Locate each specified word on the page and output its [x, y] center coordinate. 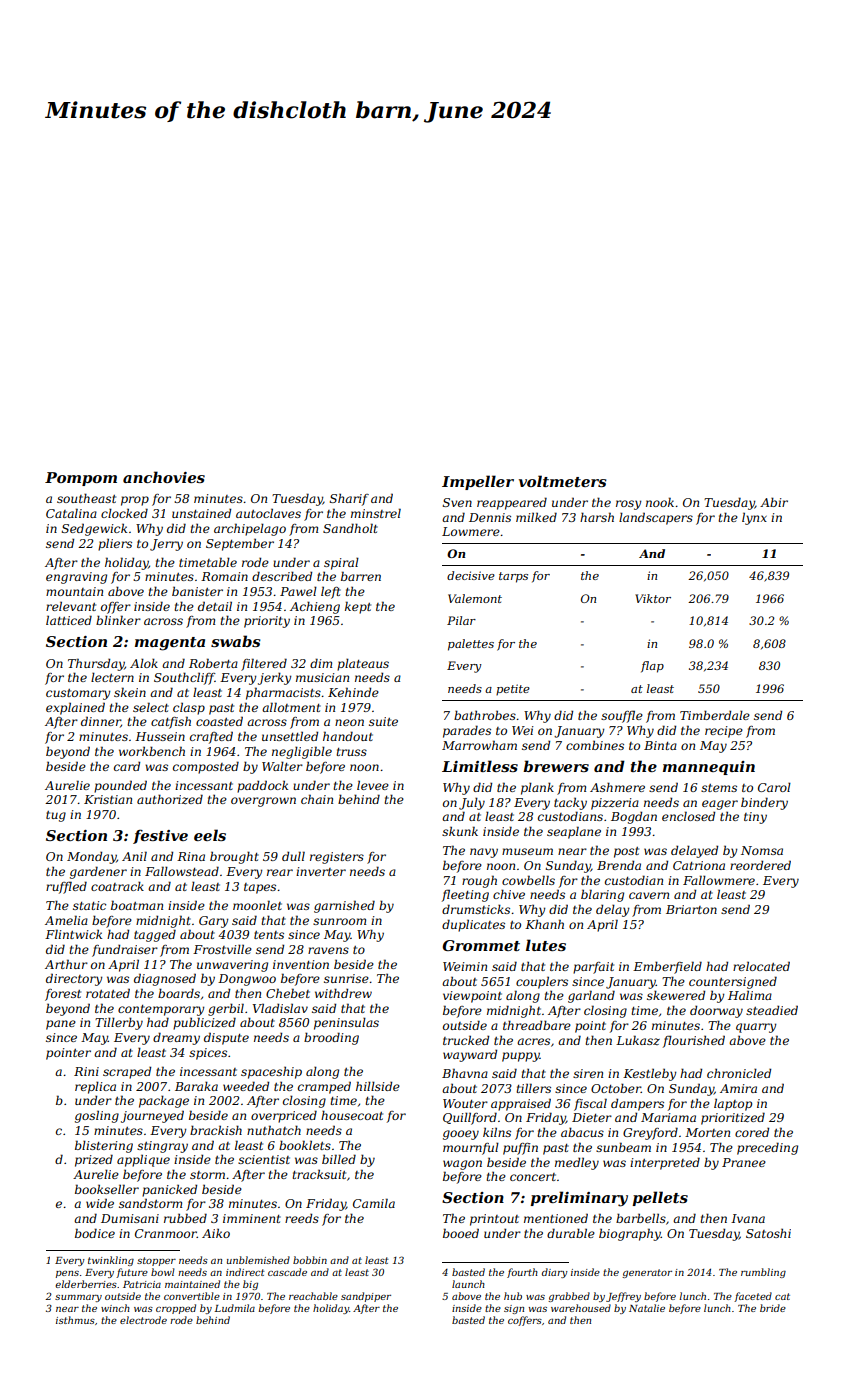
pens [67, 1274]
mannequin [709, 768]
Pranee [744, 1162]
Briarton [691, 909]
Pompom [81, 479]
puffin [520, 1149]
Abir [774, 502]
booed [461, 1233]
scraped [127, 1072]
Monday [91, 857]
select [151, 707]
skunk [460, 831]
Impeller [478, 482]
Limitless [480, 766]
